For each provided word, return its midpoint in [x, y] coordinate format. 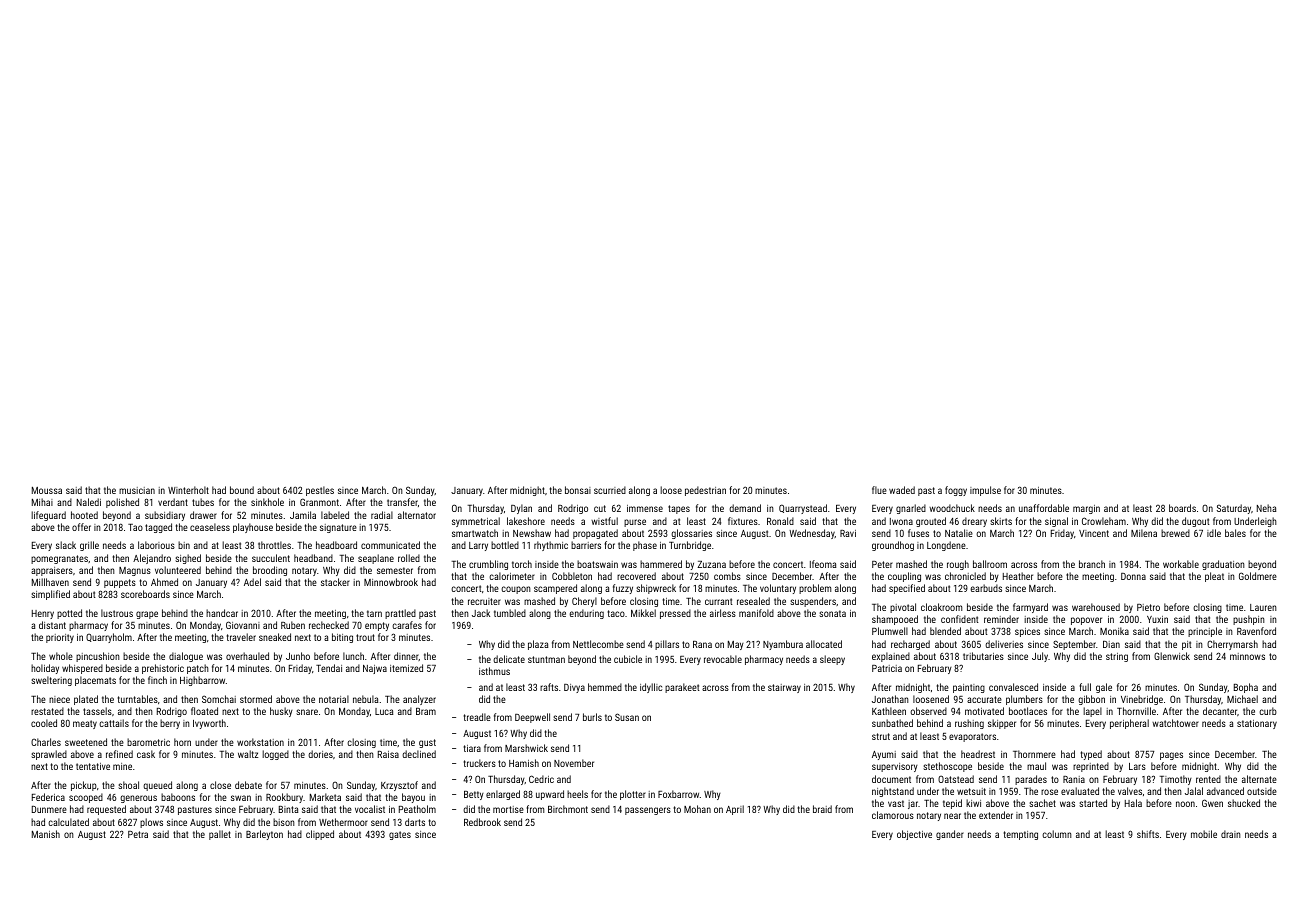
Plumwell [890, 631]
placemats [95, 681]
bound [242, 490]
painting [969, 688]
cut [600, 508]
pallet [220, 835]
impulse [985, 491]
